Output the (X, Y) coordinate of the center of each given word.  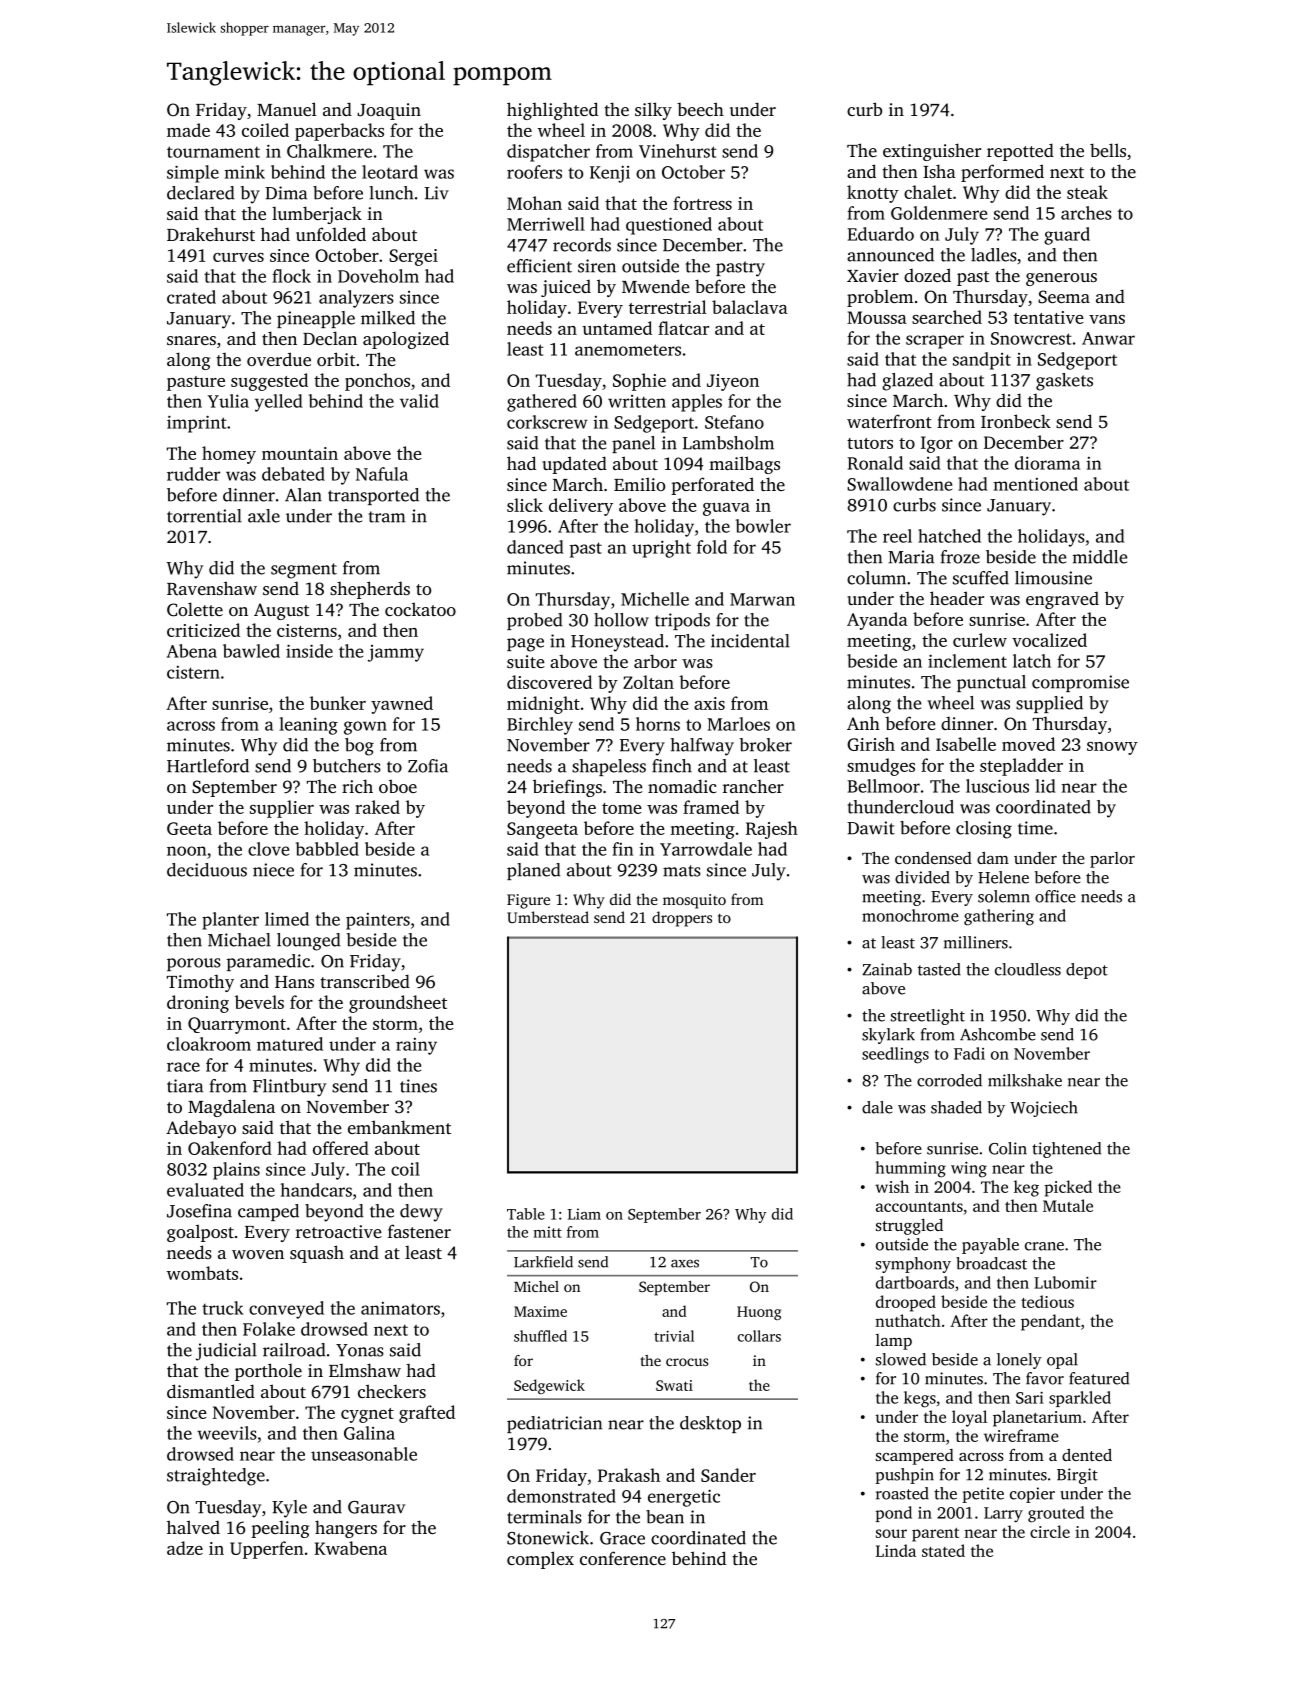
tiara (185, 1086)
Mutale (1068, 1205)
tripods (682, 621)
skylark (888, 1036)
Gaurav (376, 1507)
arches (1086, 213)
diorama (1047, 463)
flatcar (683, 328)
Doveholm (378, 276)
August (281, 611)
